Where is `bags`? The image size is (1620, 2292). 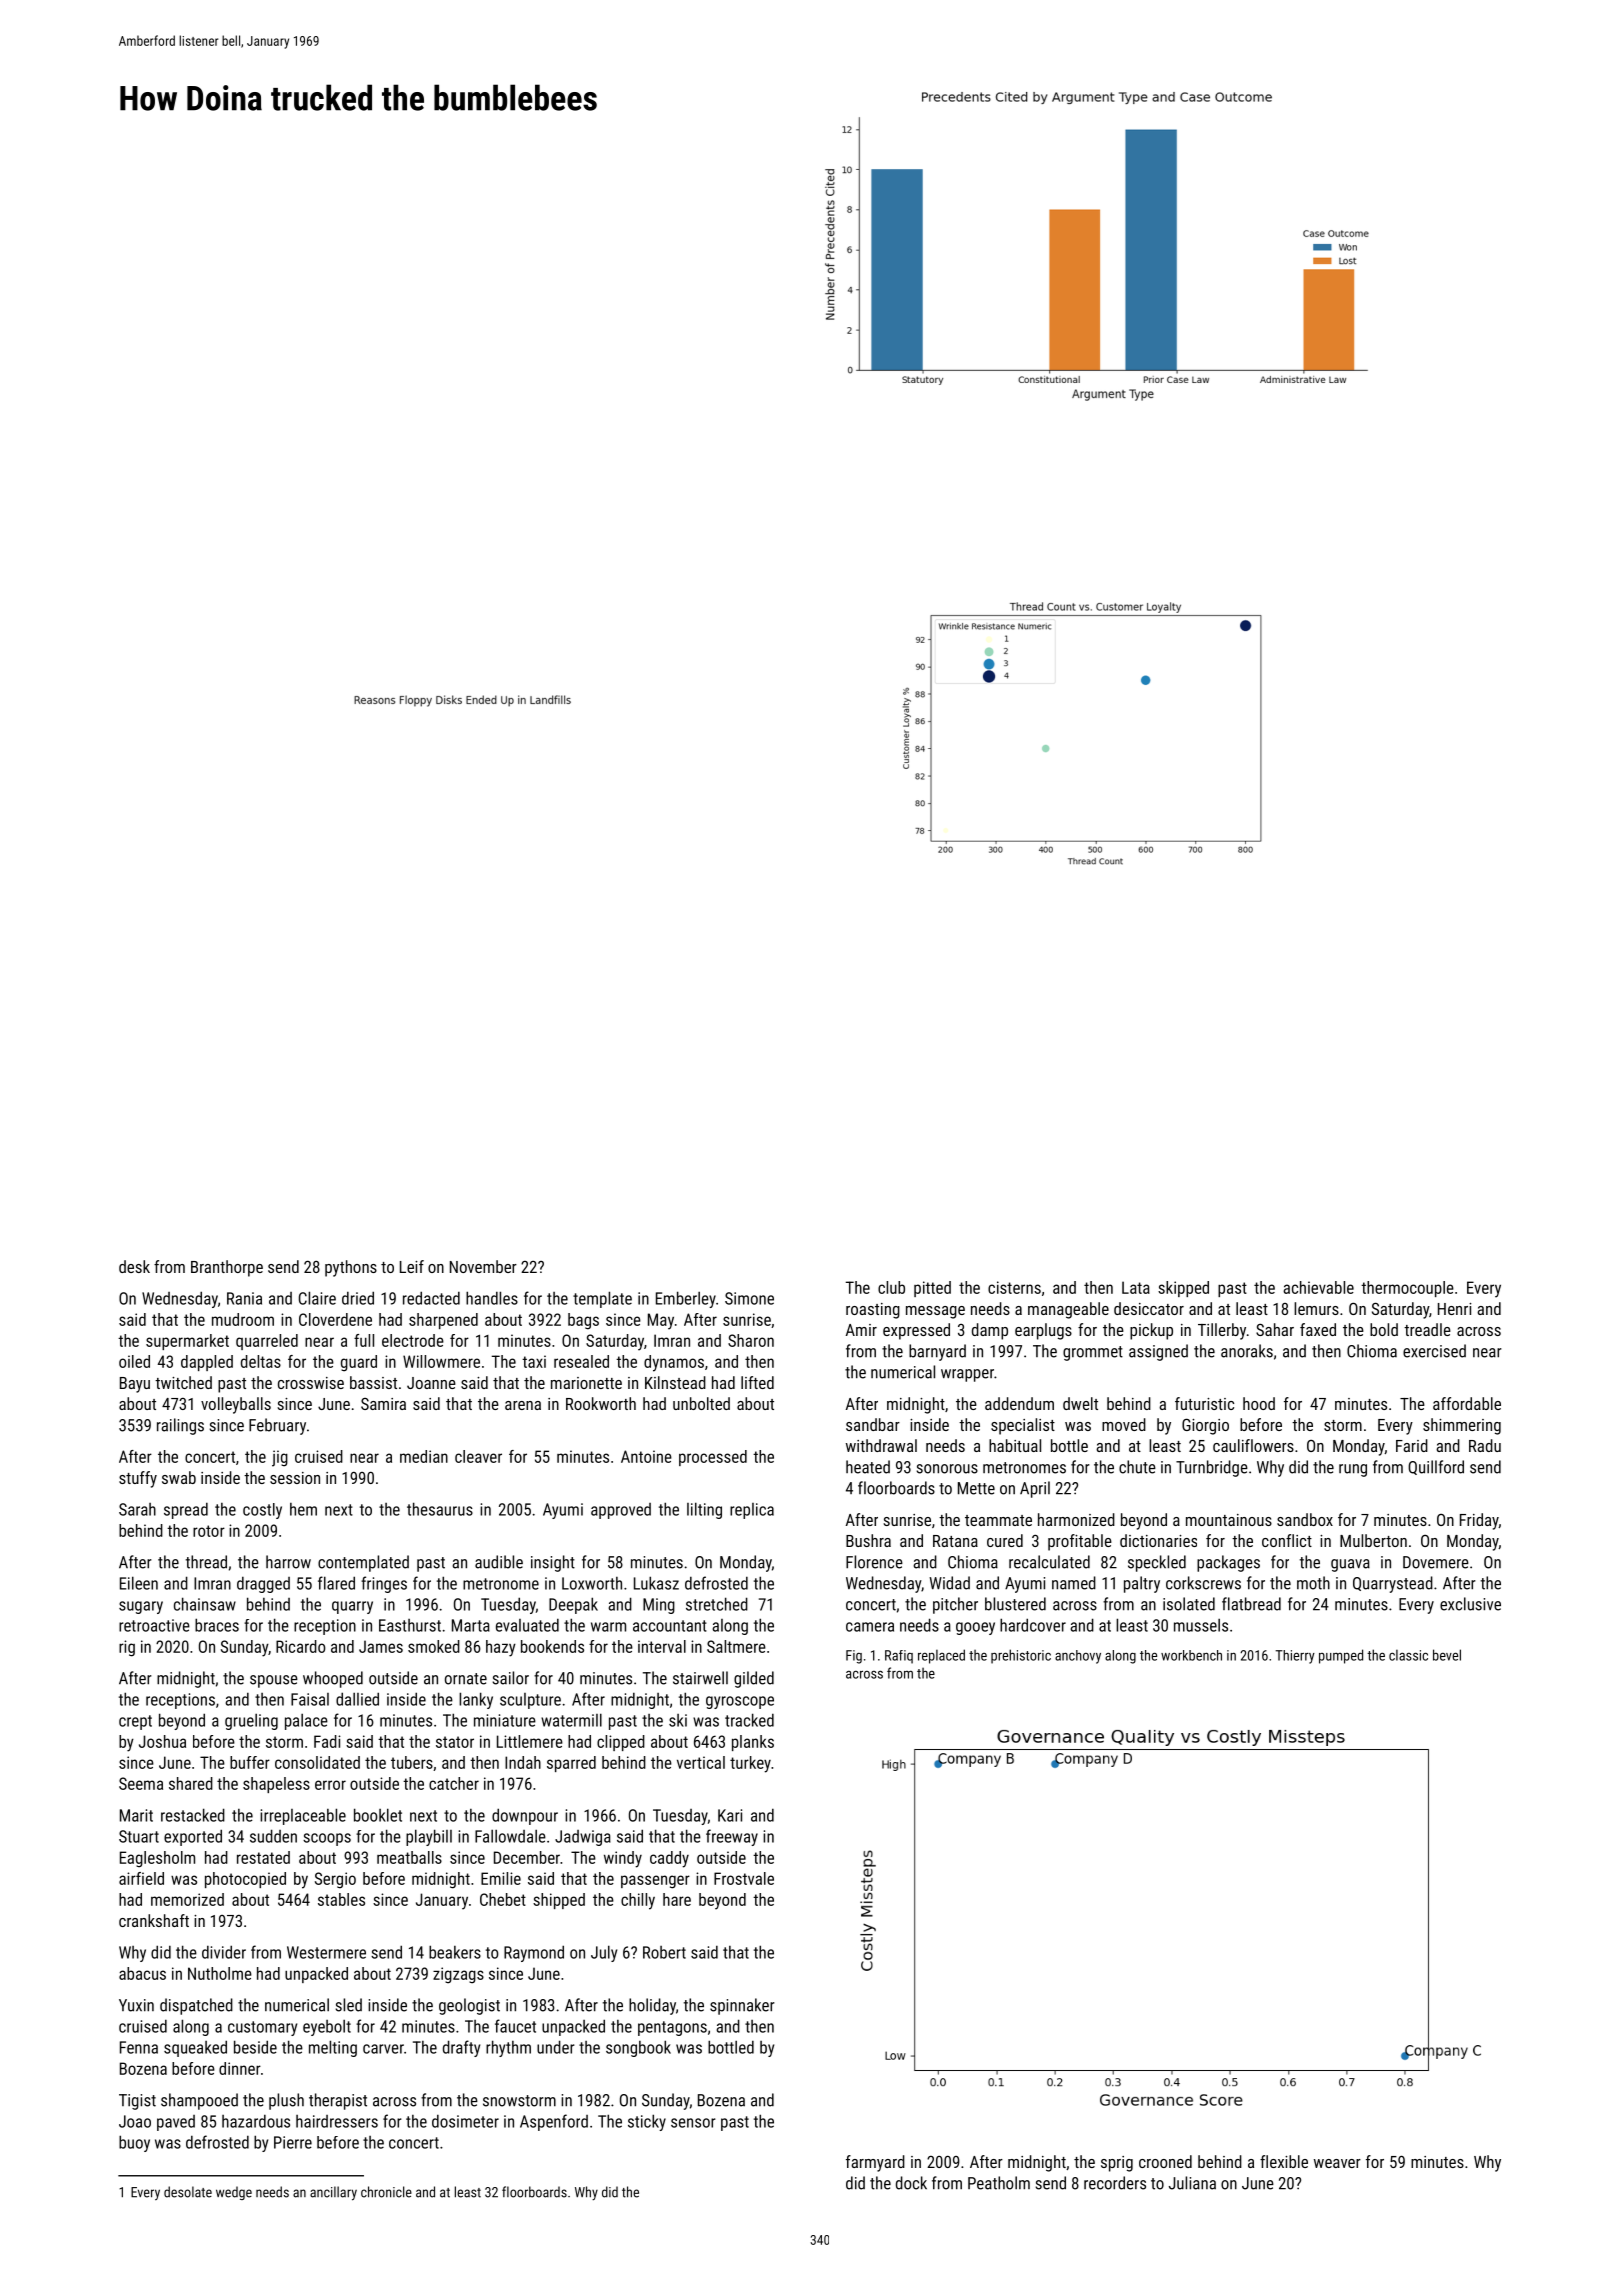
bags is located at coordinates (583, 1321).
